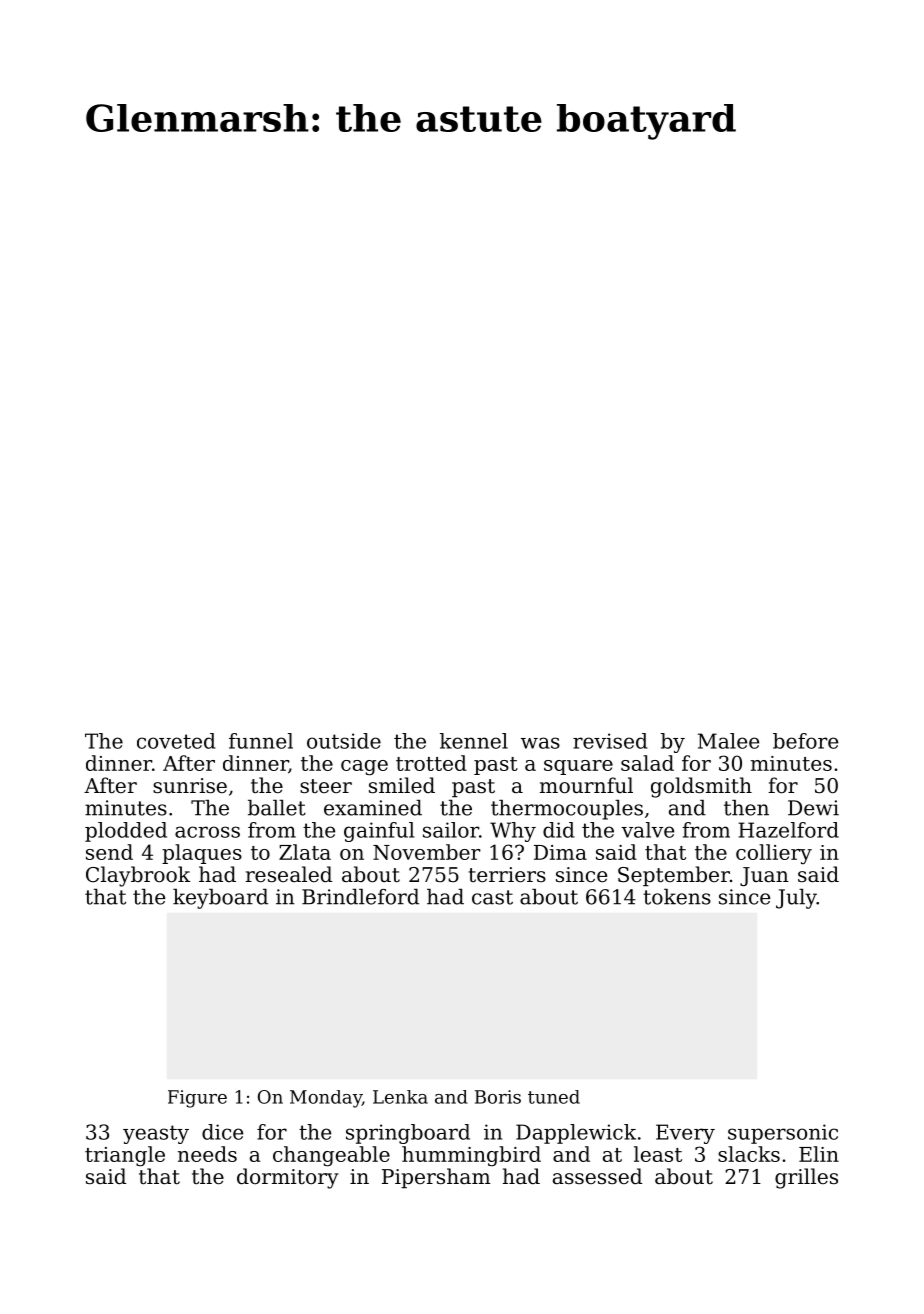  Describe the element at coordinates (610, 741) in the page. I see `revised` at that location.
